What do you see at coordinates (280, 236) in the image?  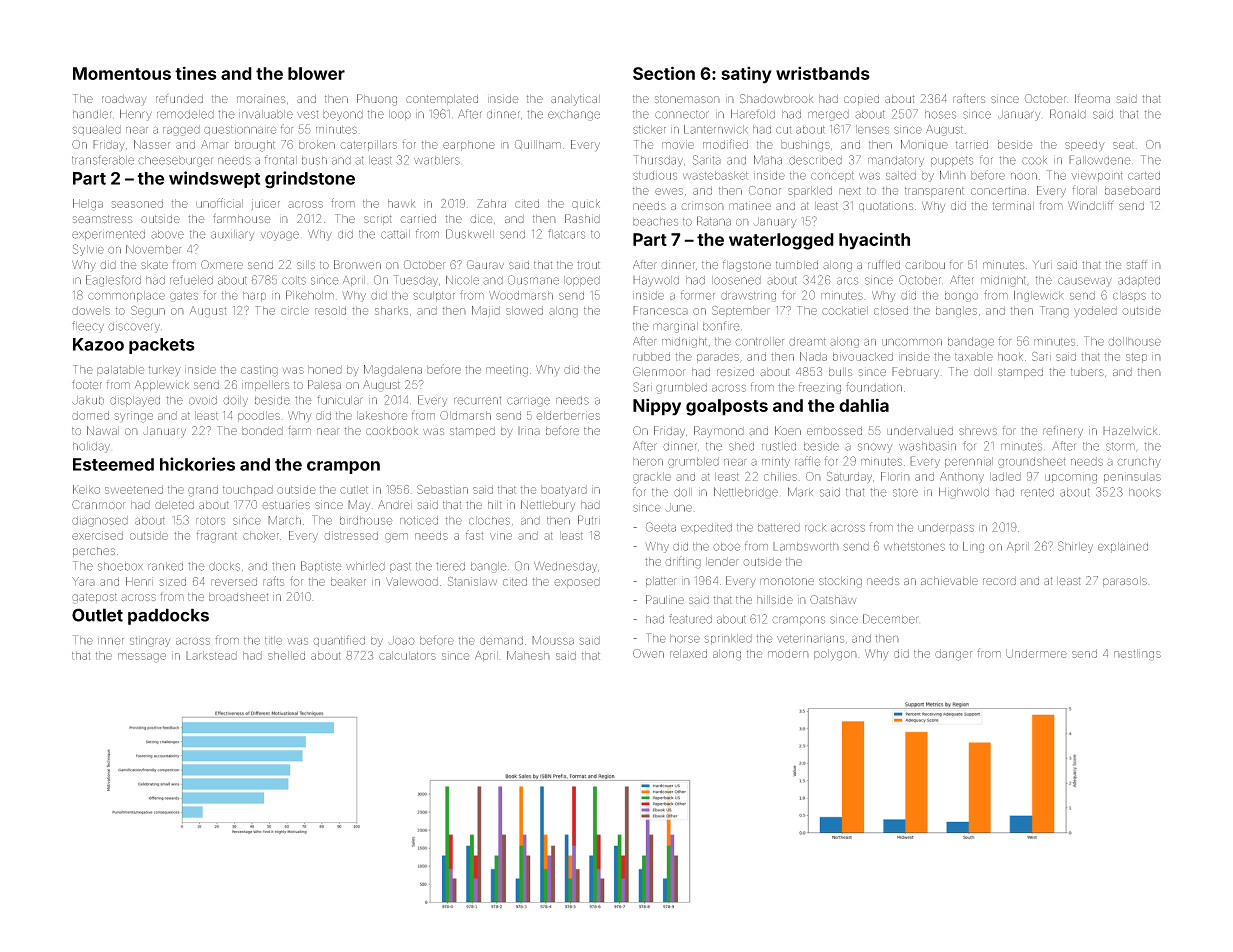 I see `voyage` at bounding box center [280, 236].
